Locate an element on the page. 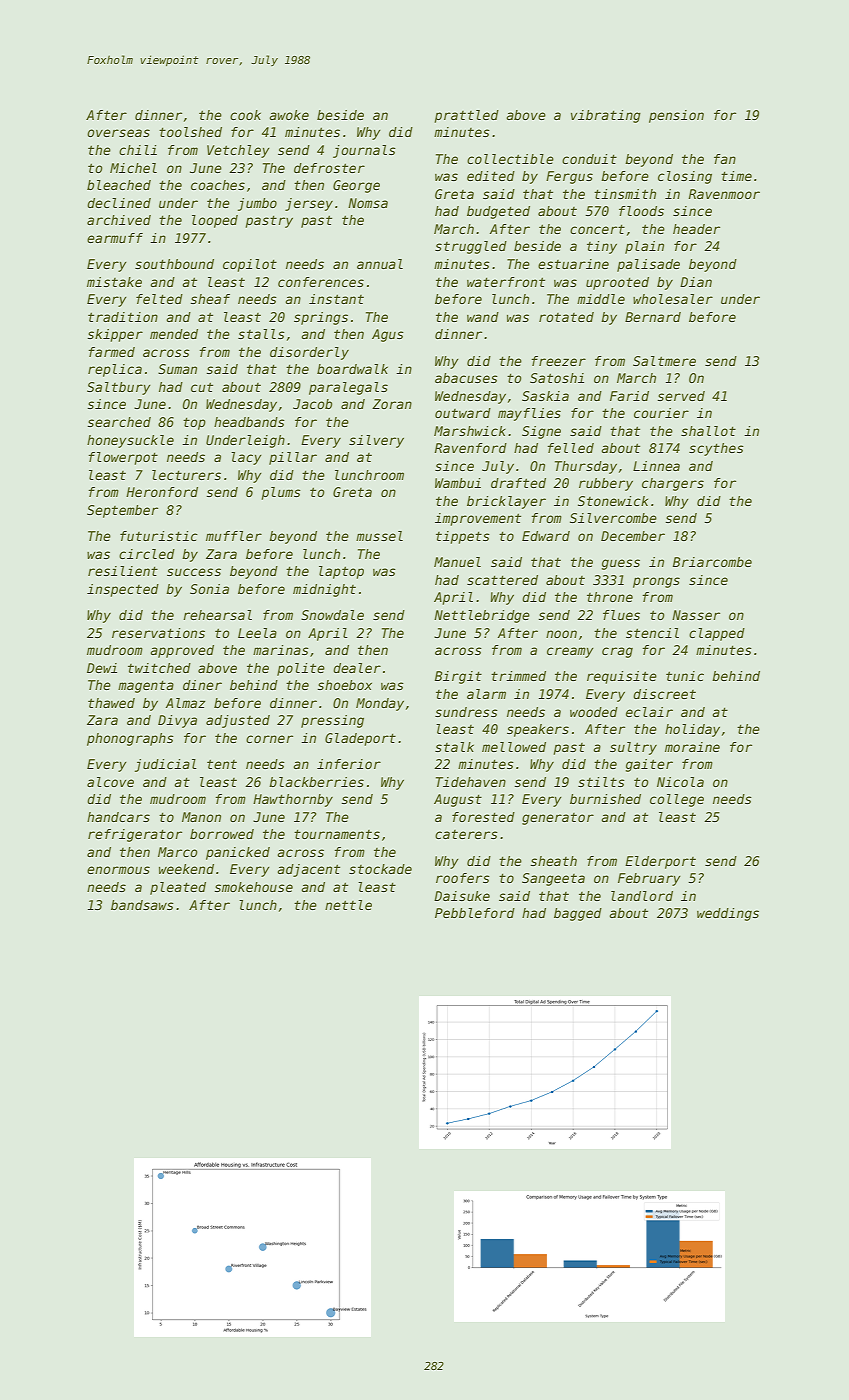 Image resolution: width=849 pixels, height=1400 pixels. journals is located at coordinates (364, 151).
